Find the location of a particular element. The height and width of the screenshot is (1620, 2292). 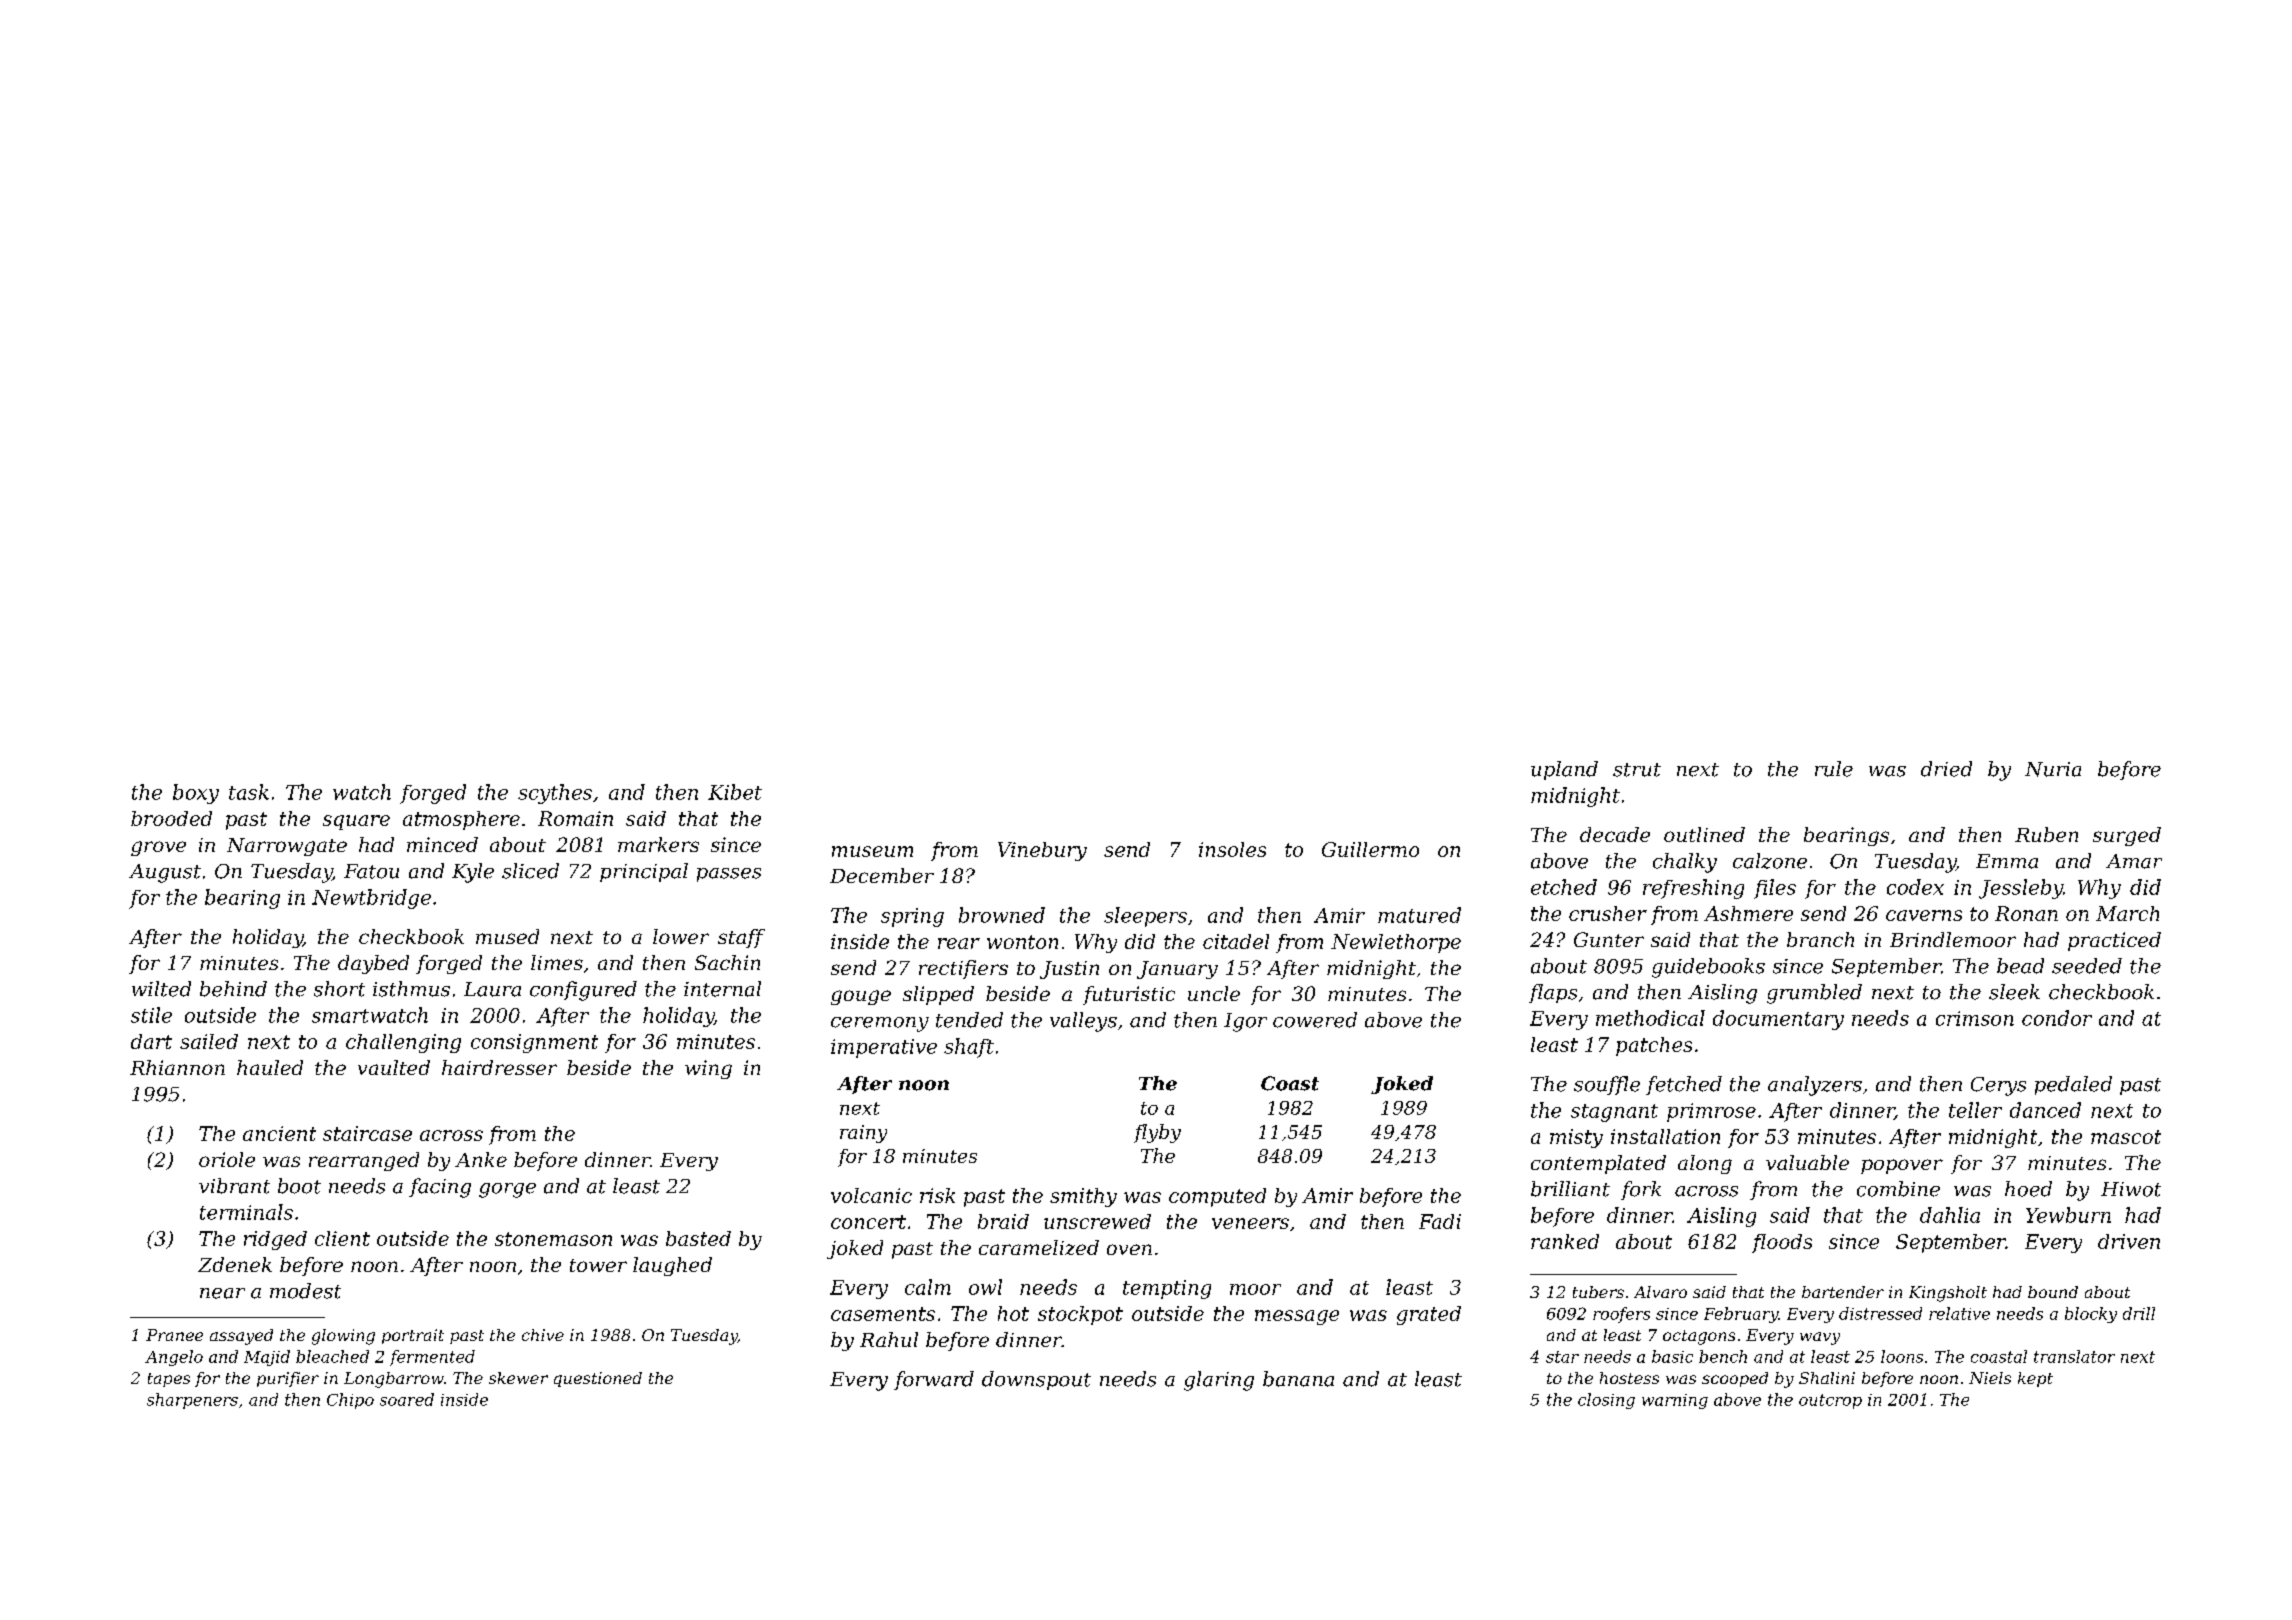

portrait is located at coordinates (413, 1336).
